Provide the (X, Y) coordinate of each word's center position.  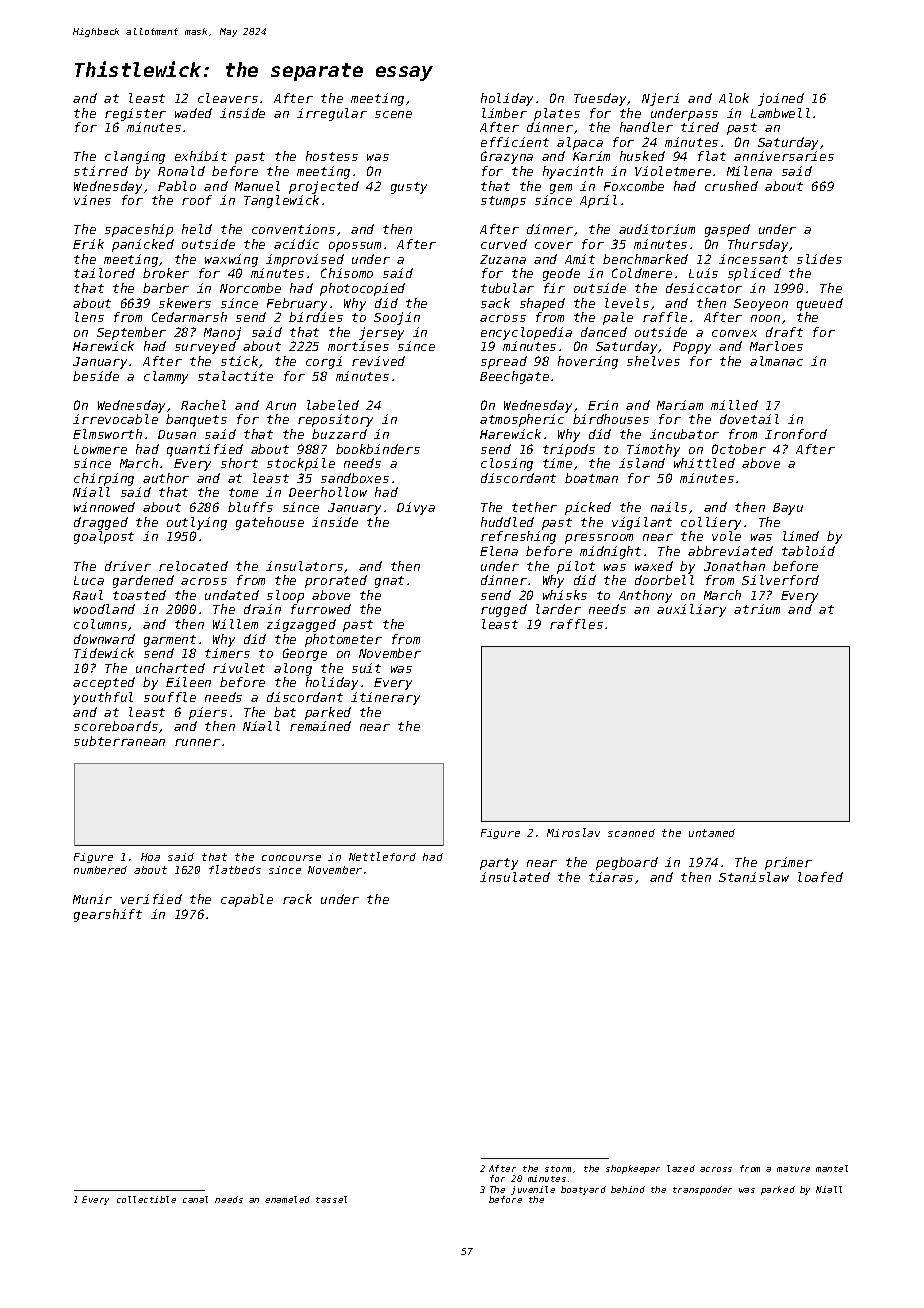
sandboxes (355, 478)
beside (96, 376)
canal (195, 1199)
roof (197, 200)
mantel (832, 1168)
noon (765, 318)
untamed (712, 833)
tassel (331, 1199)
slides (819, 259)
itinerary (385, 698)
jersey (381, 333)
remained (320, 726)
